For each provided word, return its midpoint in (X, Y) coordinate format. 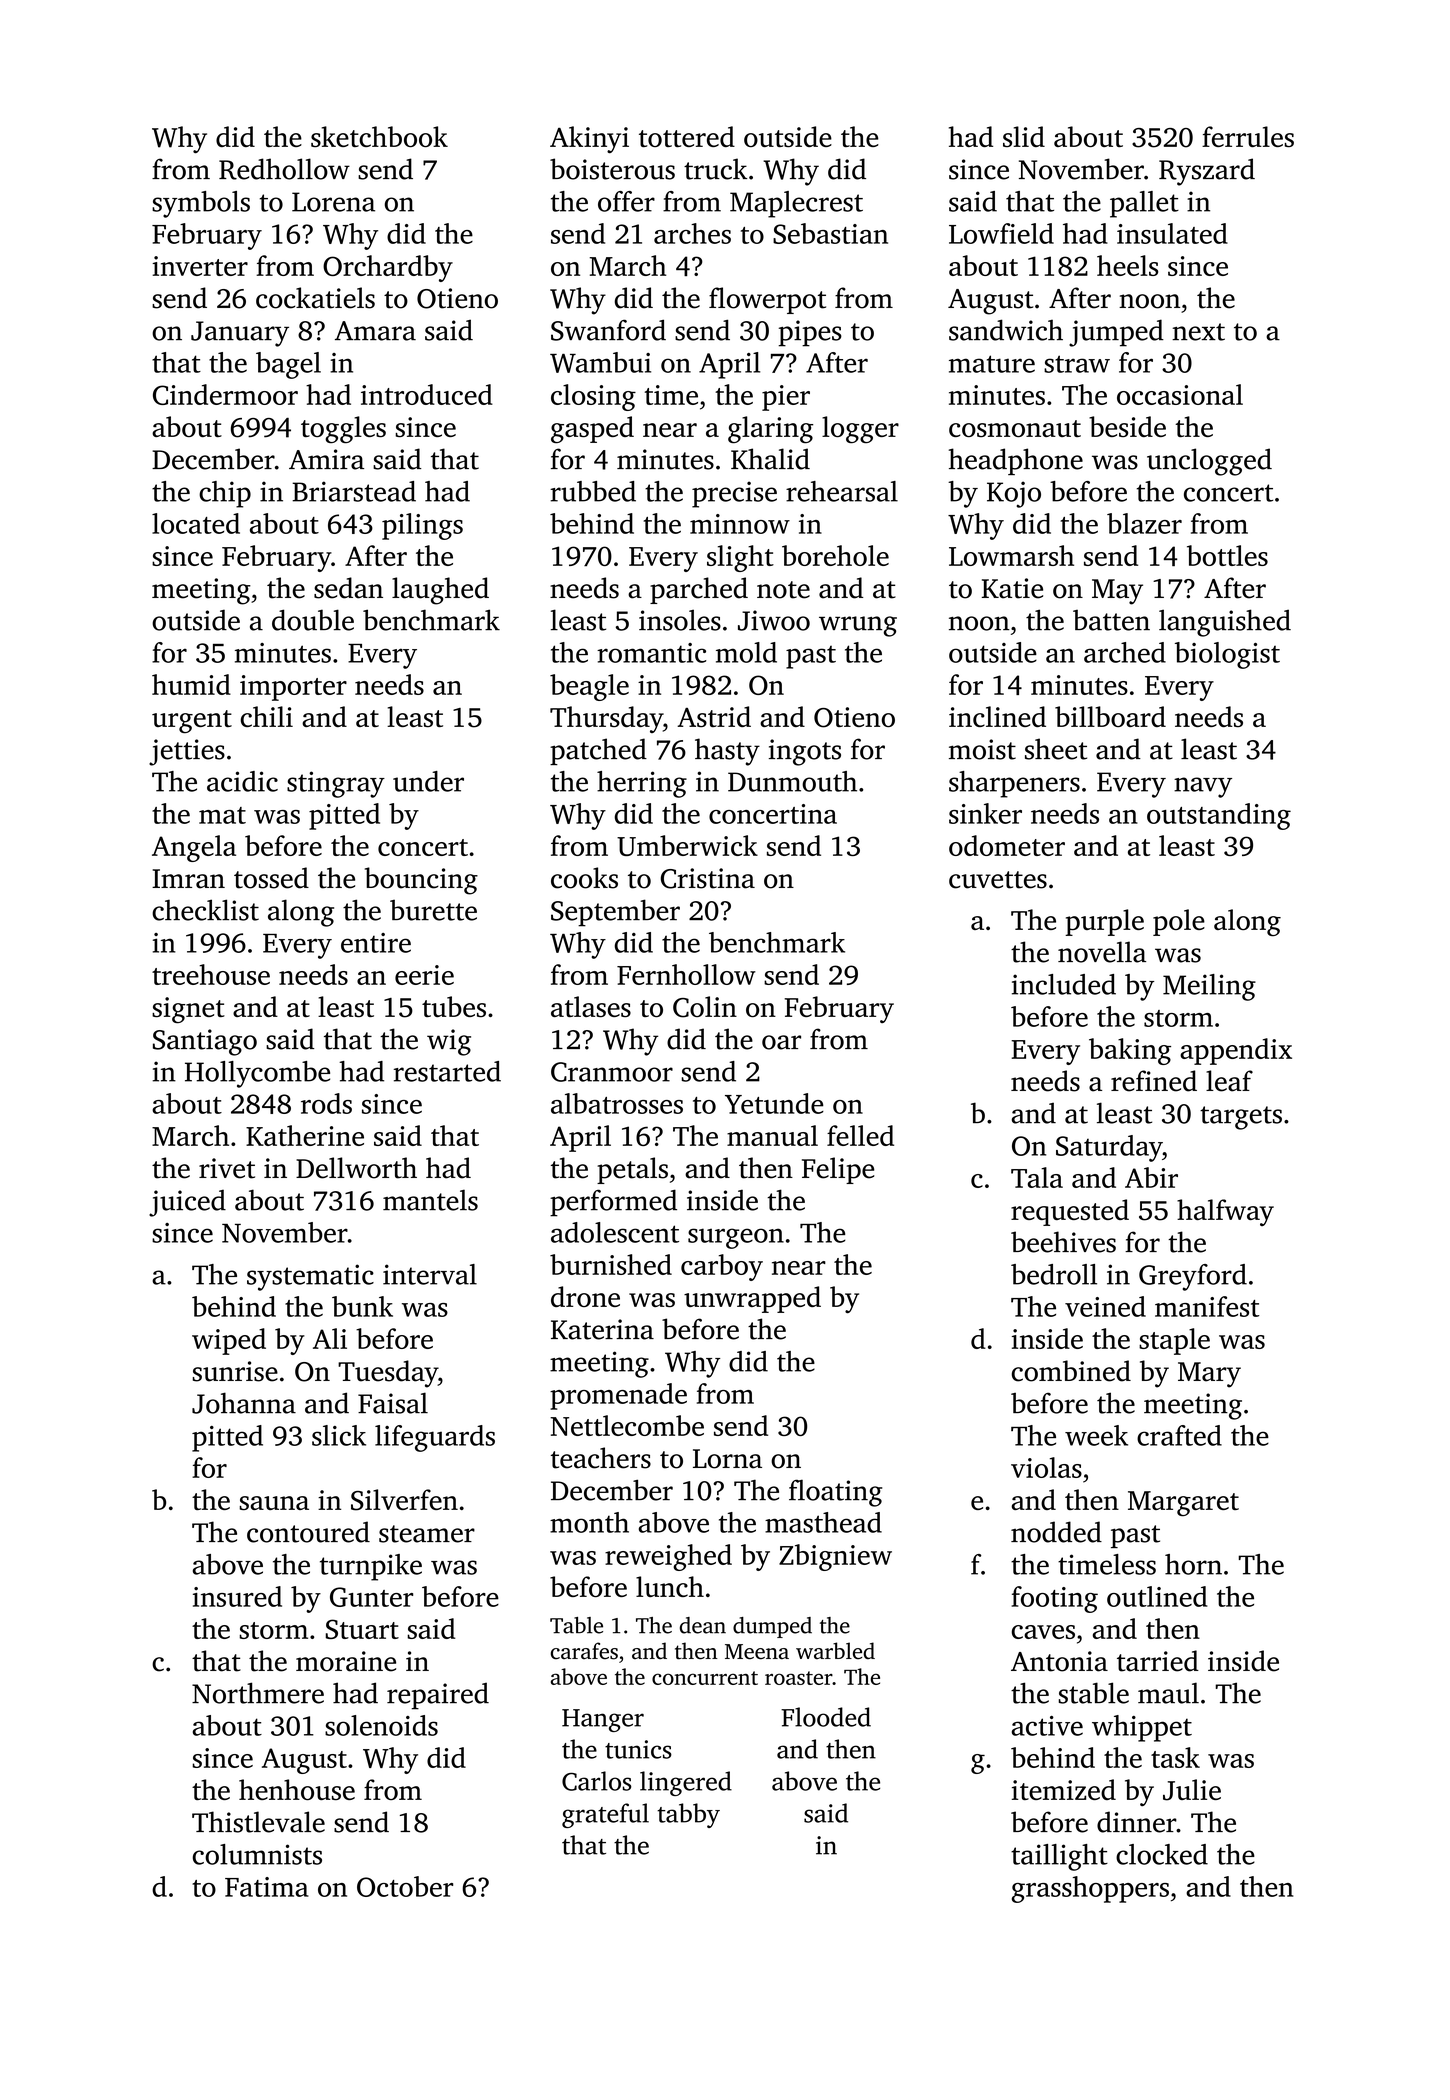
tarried (1158, 1661)
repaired (438, 1696)
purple (1104, 922)
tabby (688, 1815)
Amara (375, 331)
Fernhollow (686, 974)
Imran (188, 879)
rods (326, 1103)
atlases (591, 1006)
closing (593, 397)
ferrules (1248, 136)
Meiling (1209, 987)
